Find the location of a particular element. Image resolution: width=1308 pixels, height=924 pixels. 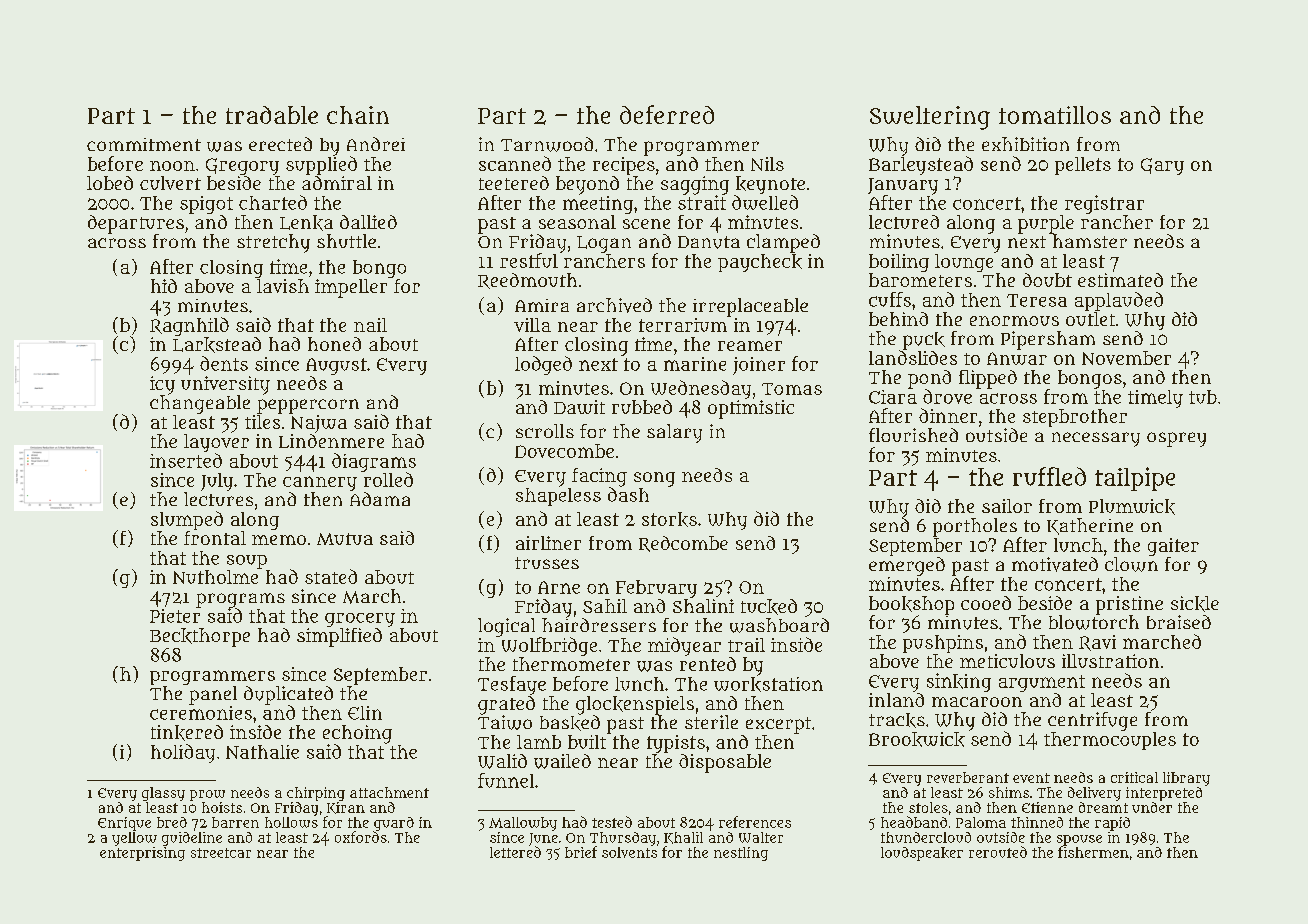

icy is located at coordinates (162, 385).
